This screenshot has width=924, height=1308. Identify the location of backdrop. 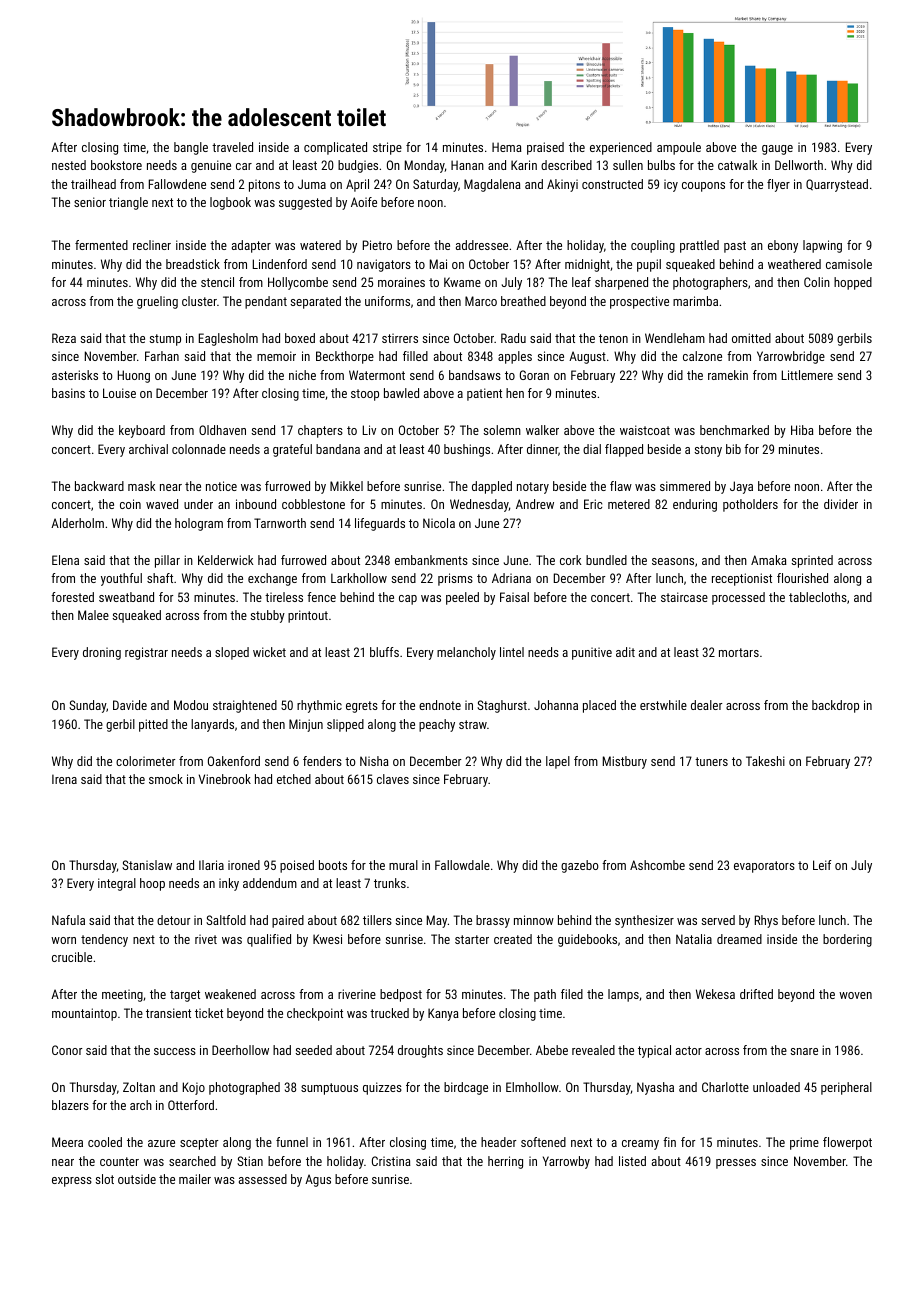
(835, 706).
